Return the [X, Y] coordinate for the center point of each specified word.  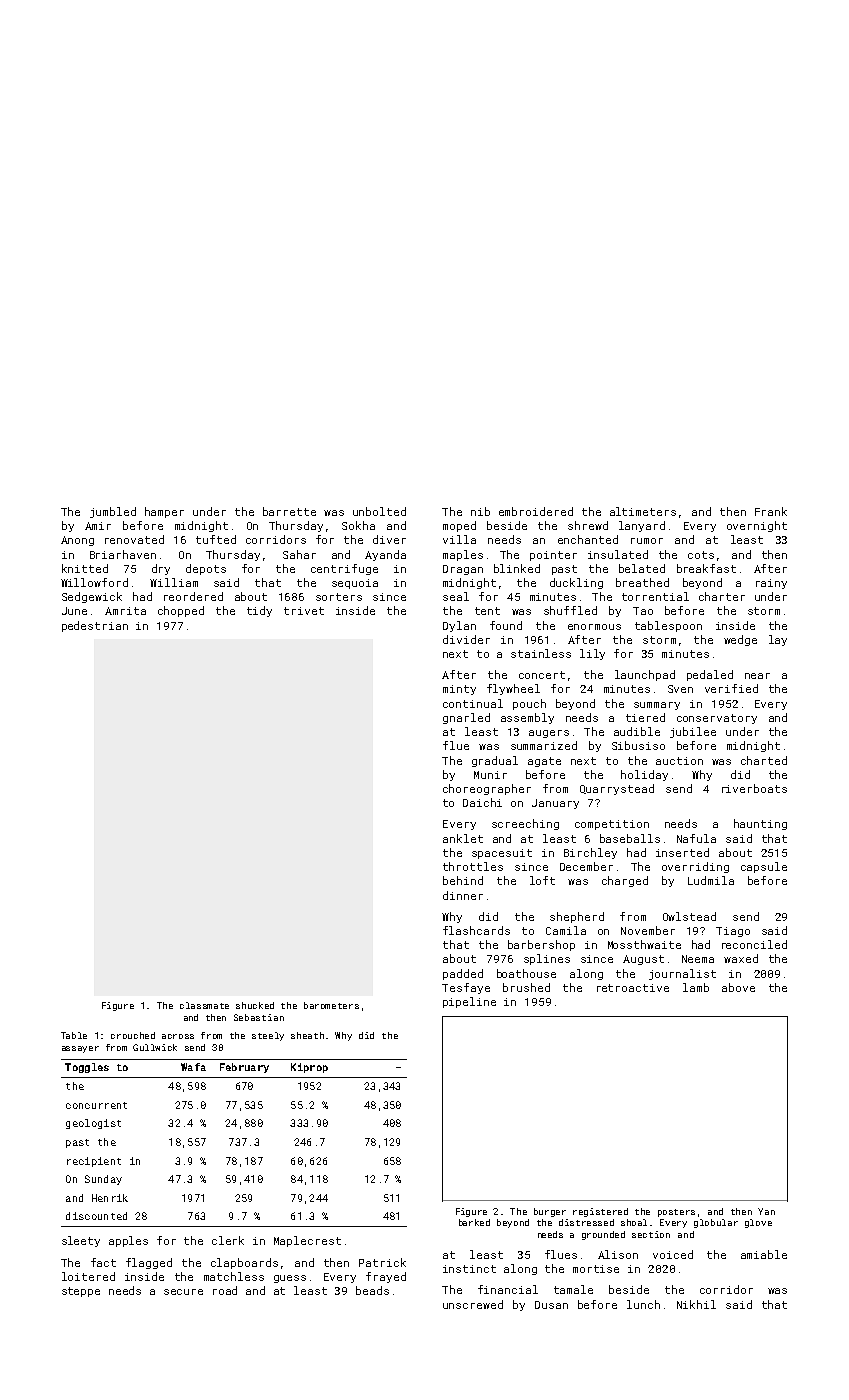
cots [701, 555]
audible [637, 731]
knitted [85, 568]
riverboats [754, 788]
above [738, 987]
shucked [255, 1005]
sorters [339, 597]
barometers [331, 1005]
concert [542, 675]
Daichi [482, 802]
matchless [234, 1276]
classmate [204, 1005]
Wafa [193, 1067]
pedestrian [95, 626]
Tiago [733, 932]
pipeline [469, 1002]
